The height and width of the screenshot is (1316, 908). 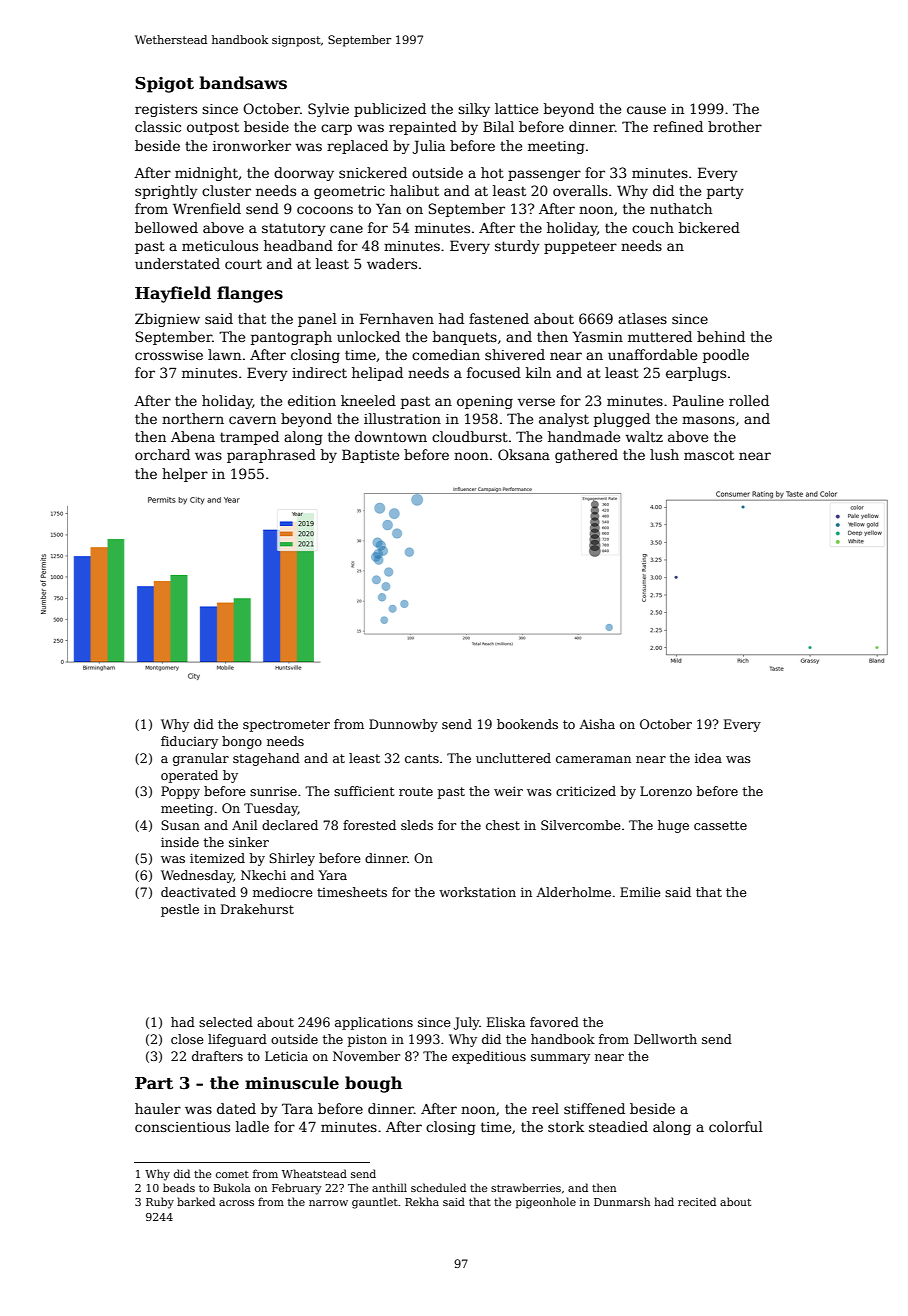 I want to click on ladle, so click(x=252, y=1126).
